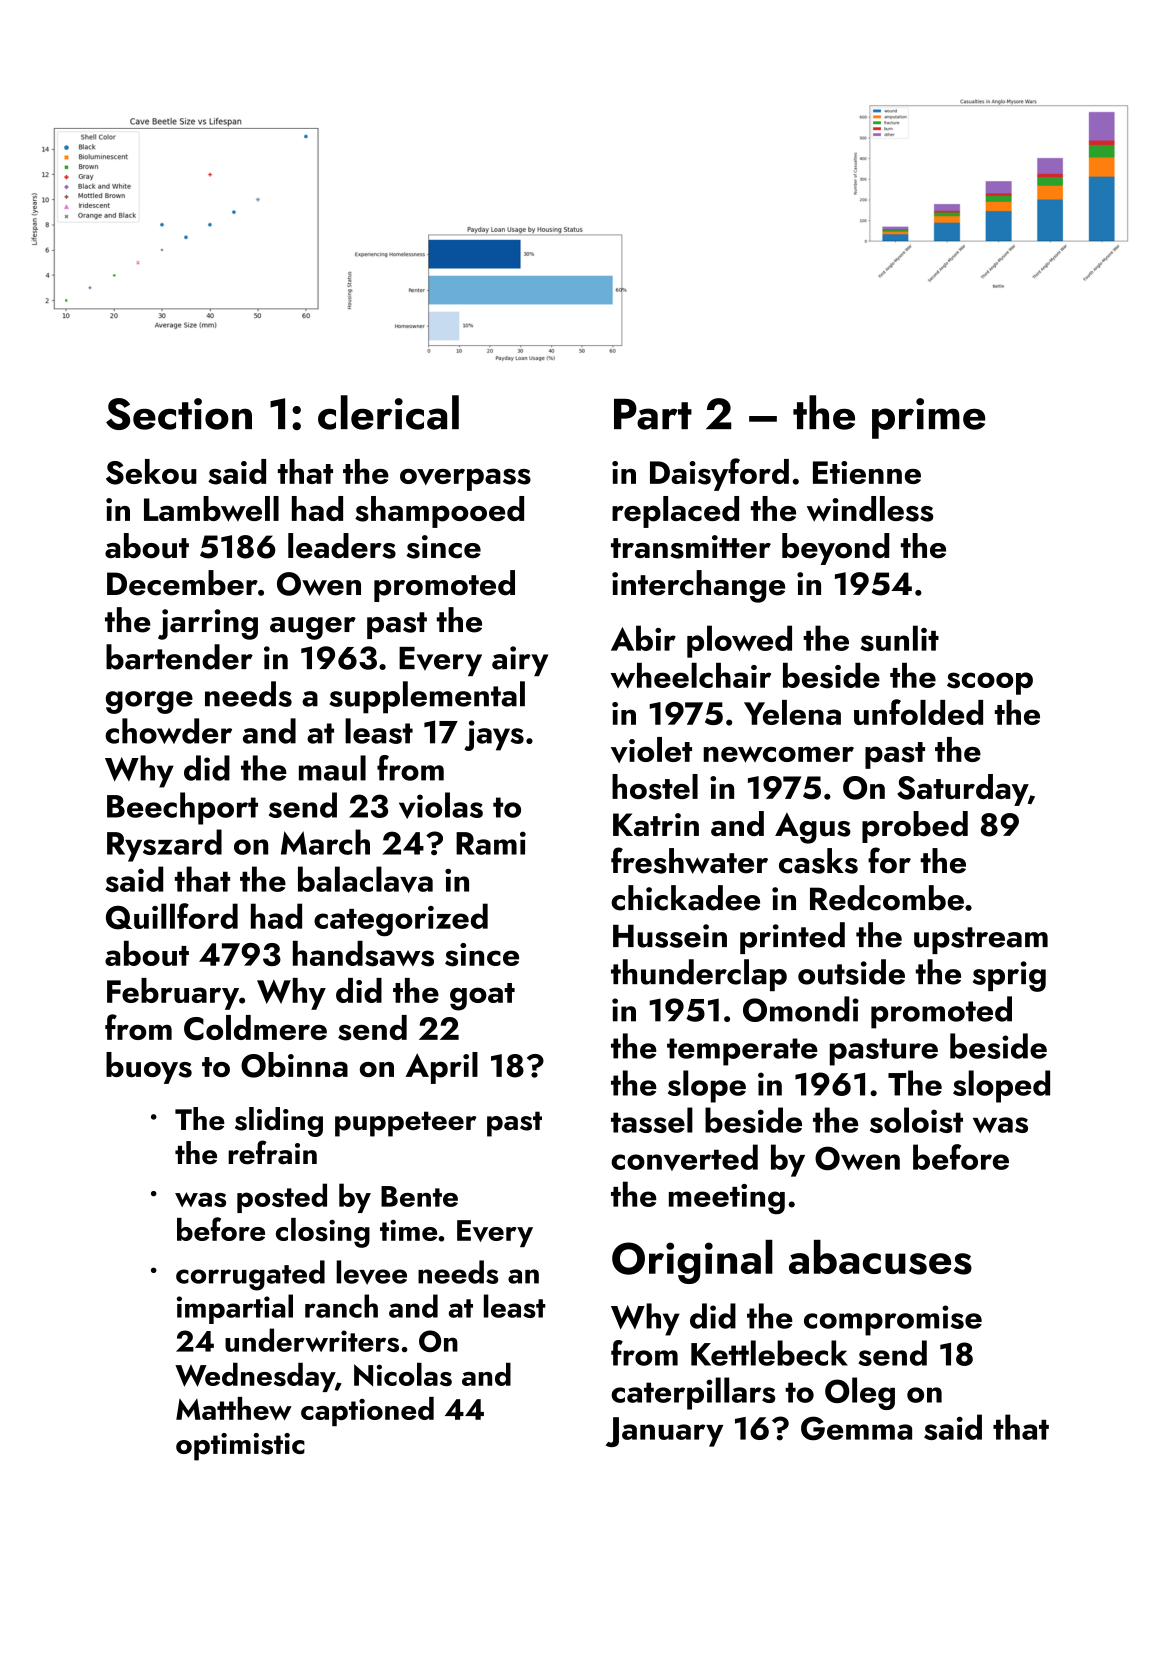  I want to click on Matthew, so click(234, 1408).
